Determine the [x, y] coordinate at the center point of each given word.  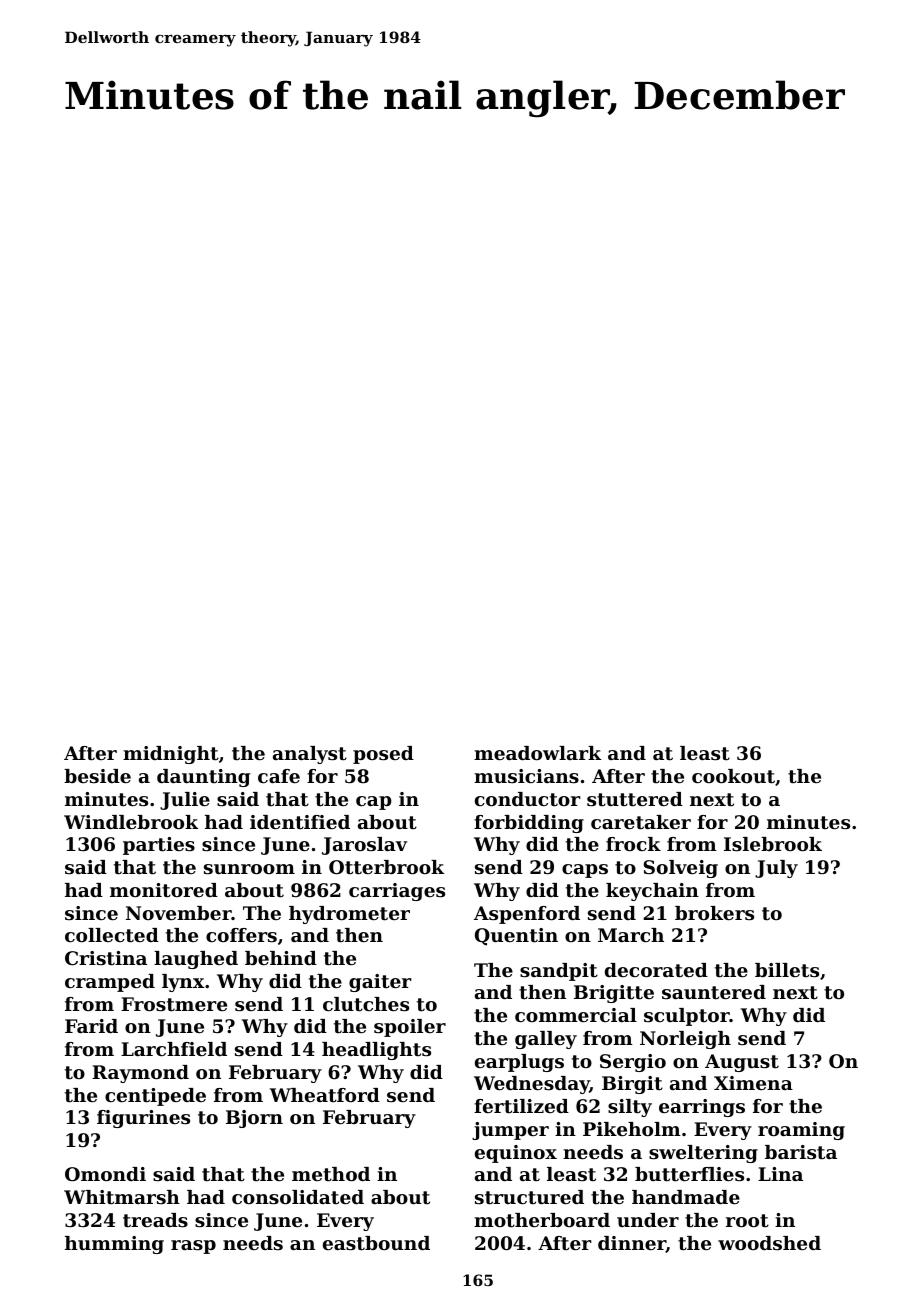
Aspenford [527, 915]
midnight [171, 755]
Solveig [680, 869]
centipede [155, 1097]
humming [114, 1245]
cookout [733, 776]
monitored [164, 890]
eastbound [376, 1243]
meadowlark [537, 753]
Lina [780, 1174]
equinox [516, 1154]
